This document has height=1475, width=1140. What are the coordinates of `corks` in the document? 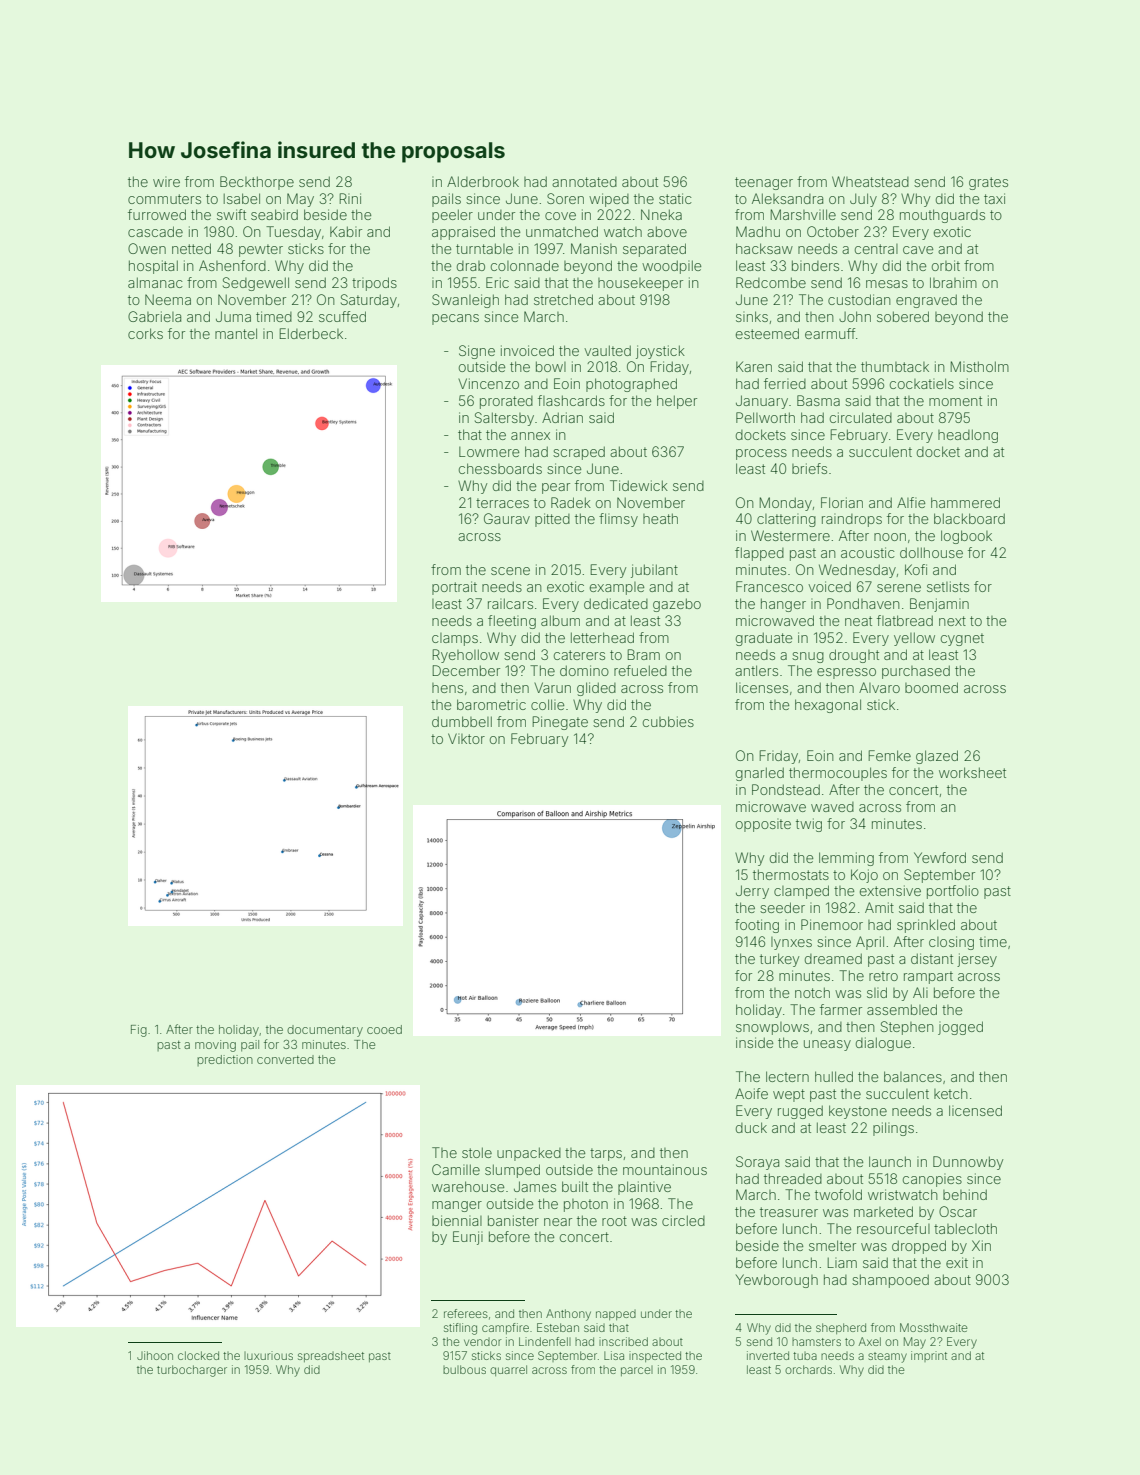 It's located at (145, 333).
